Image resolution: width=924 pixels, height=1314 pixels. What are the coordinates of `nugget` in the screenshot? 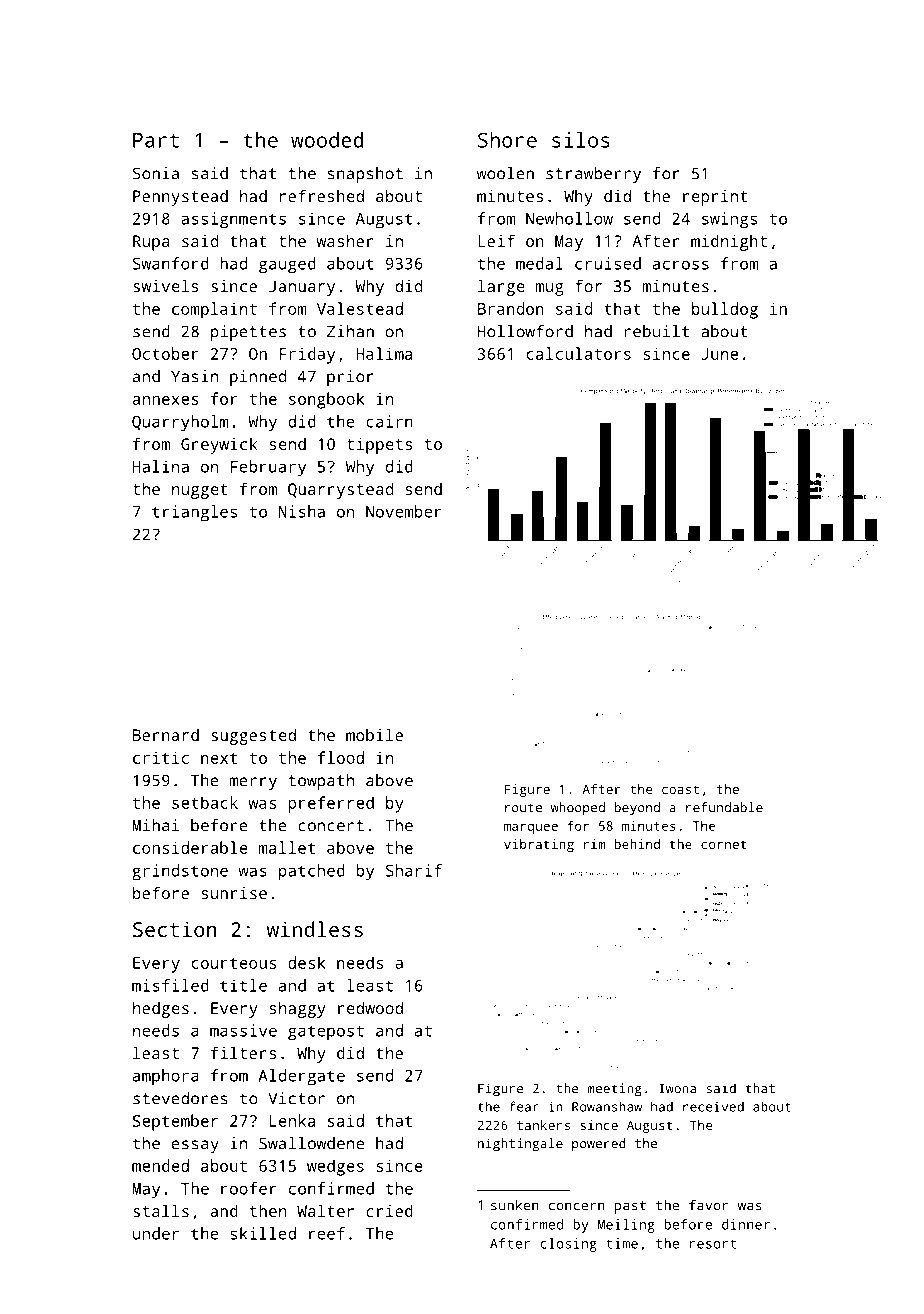 It's located at (200, 491).
